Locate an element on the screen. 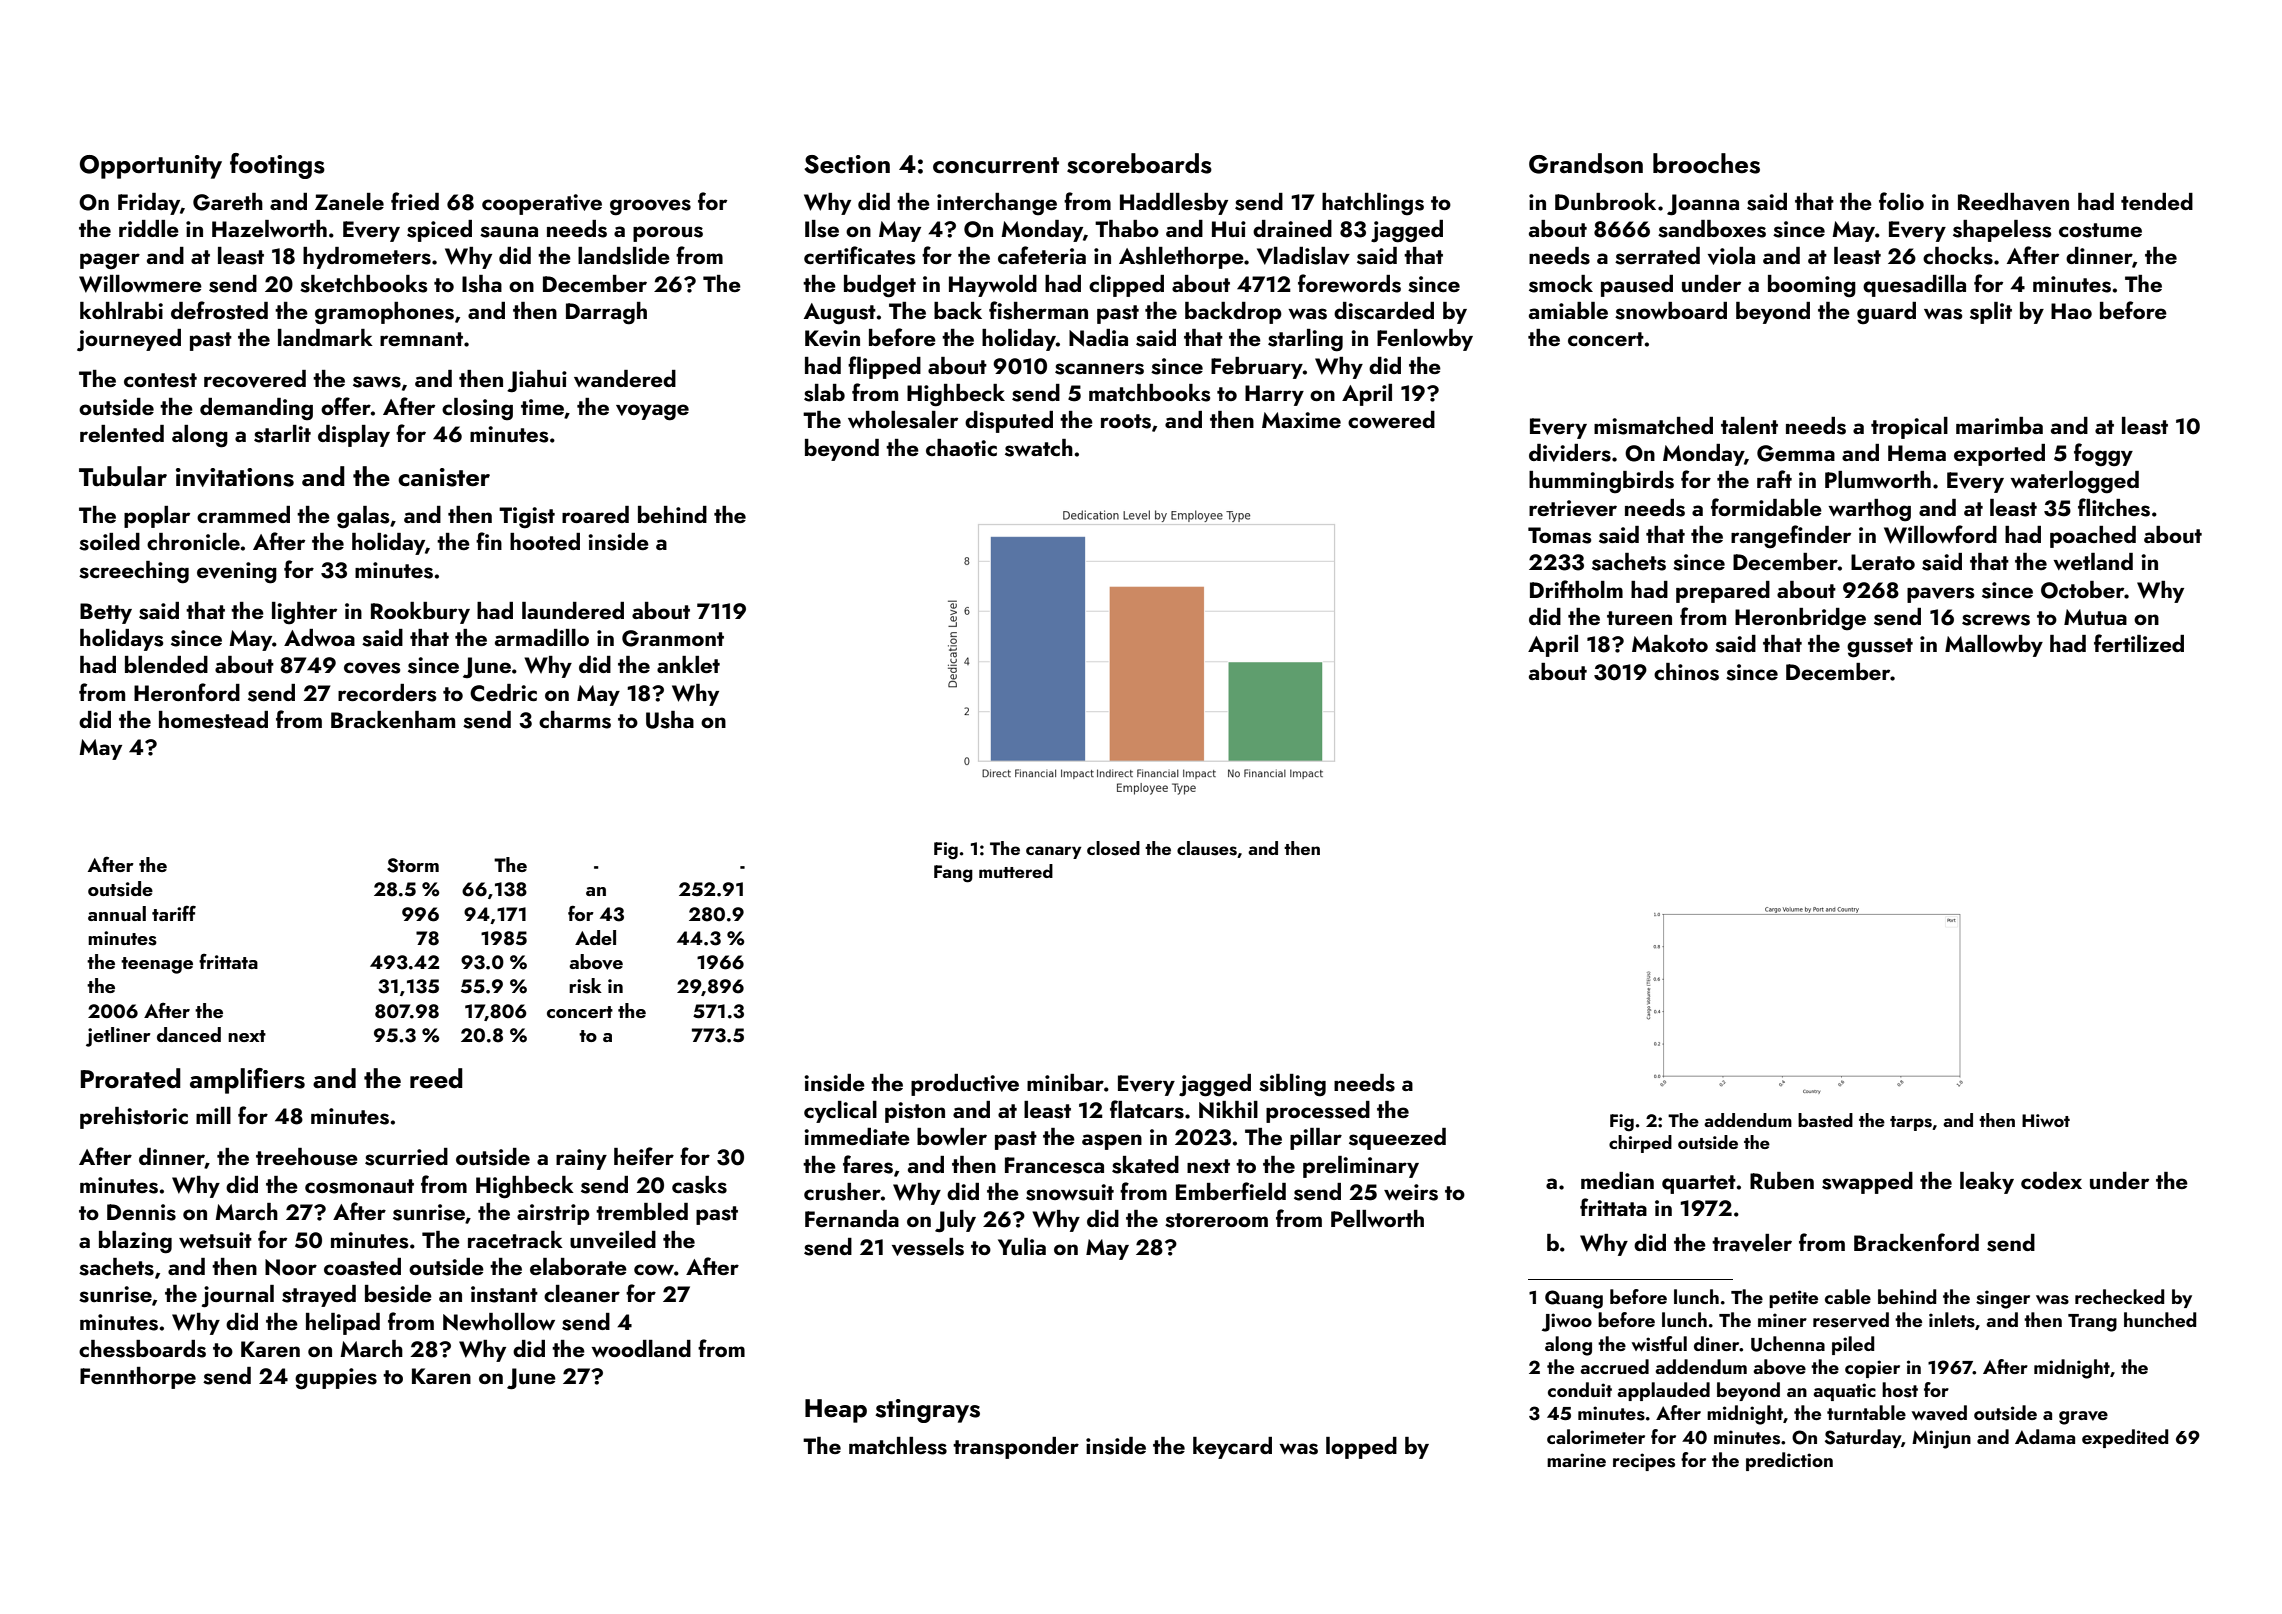 The image size is (2282, 1614). wetsuit is located at coordinates (215, 1240).
